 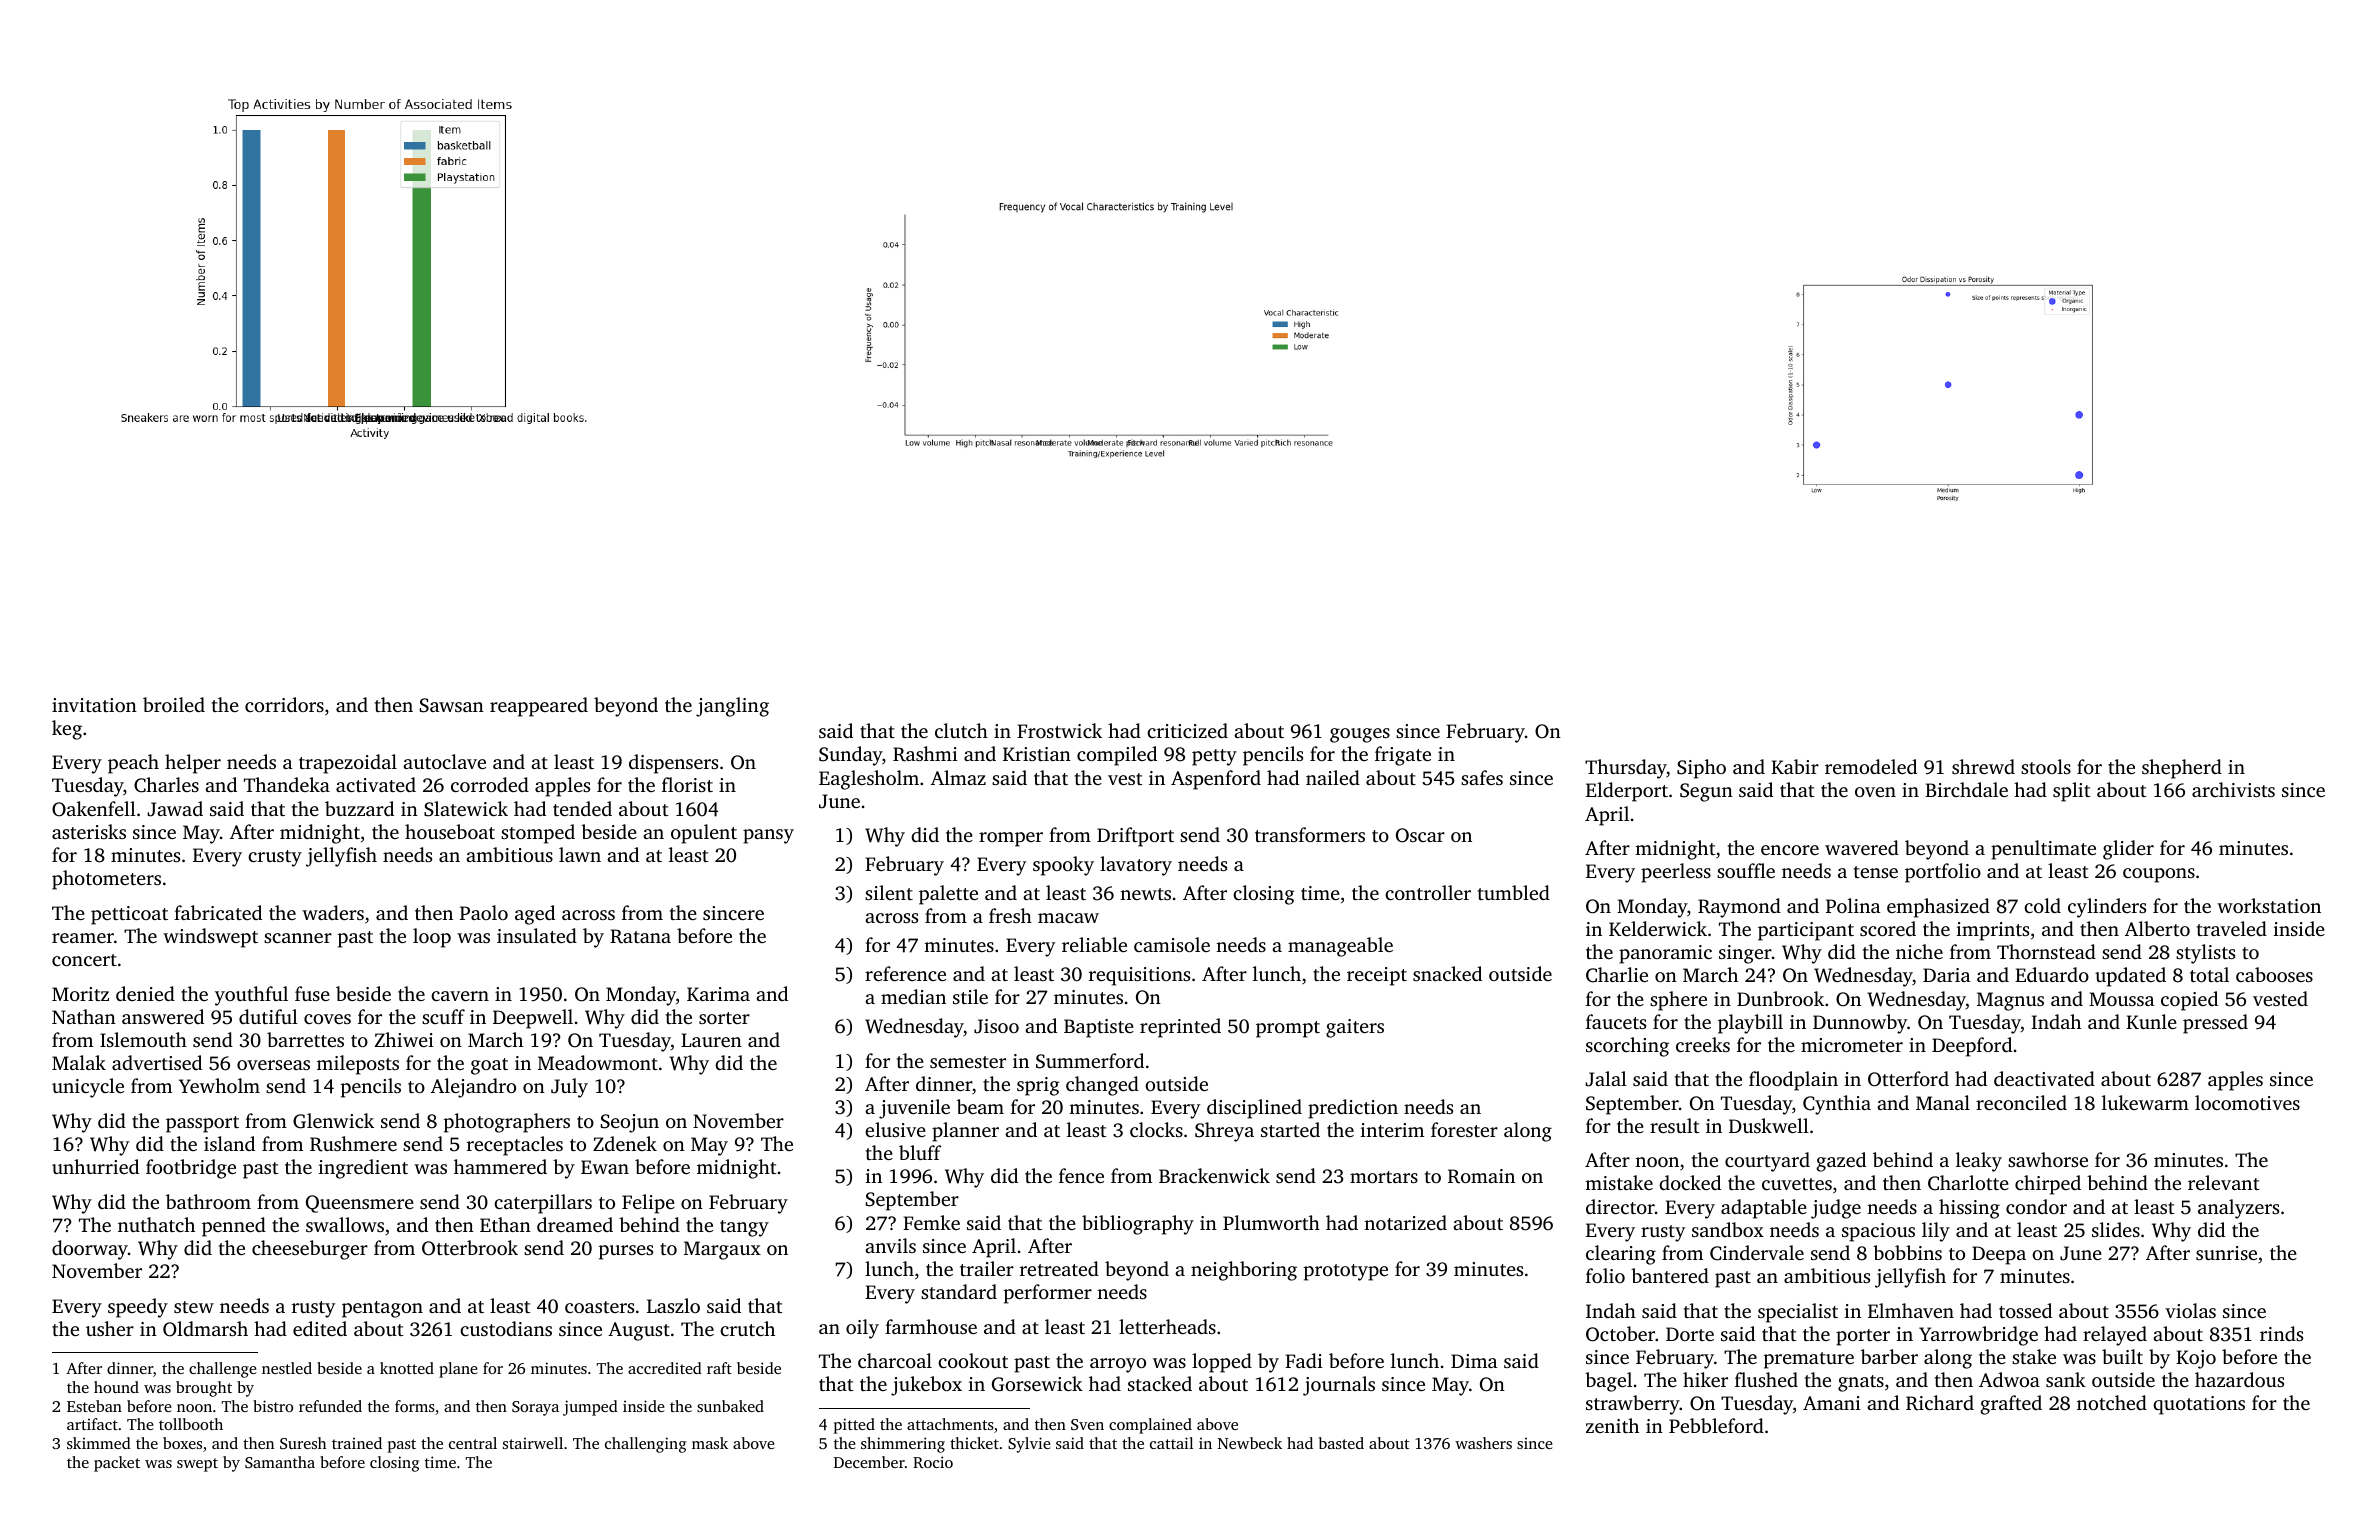 I want to click on Deepford, so click(x=1972, y=1047).
